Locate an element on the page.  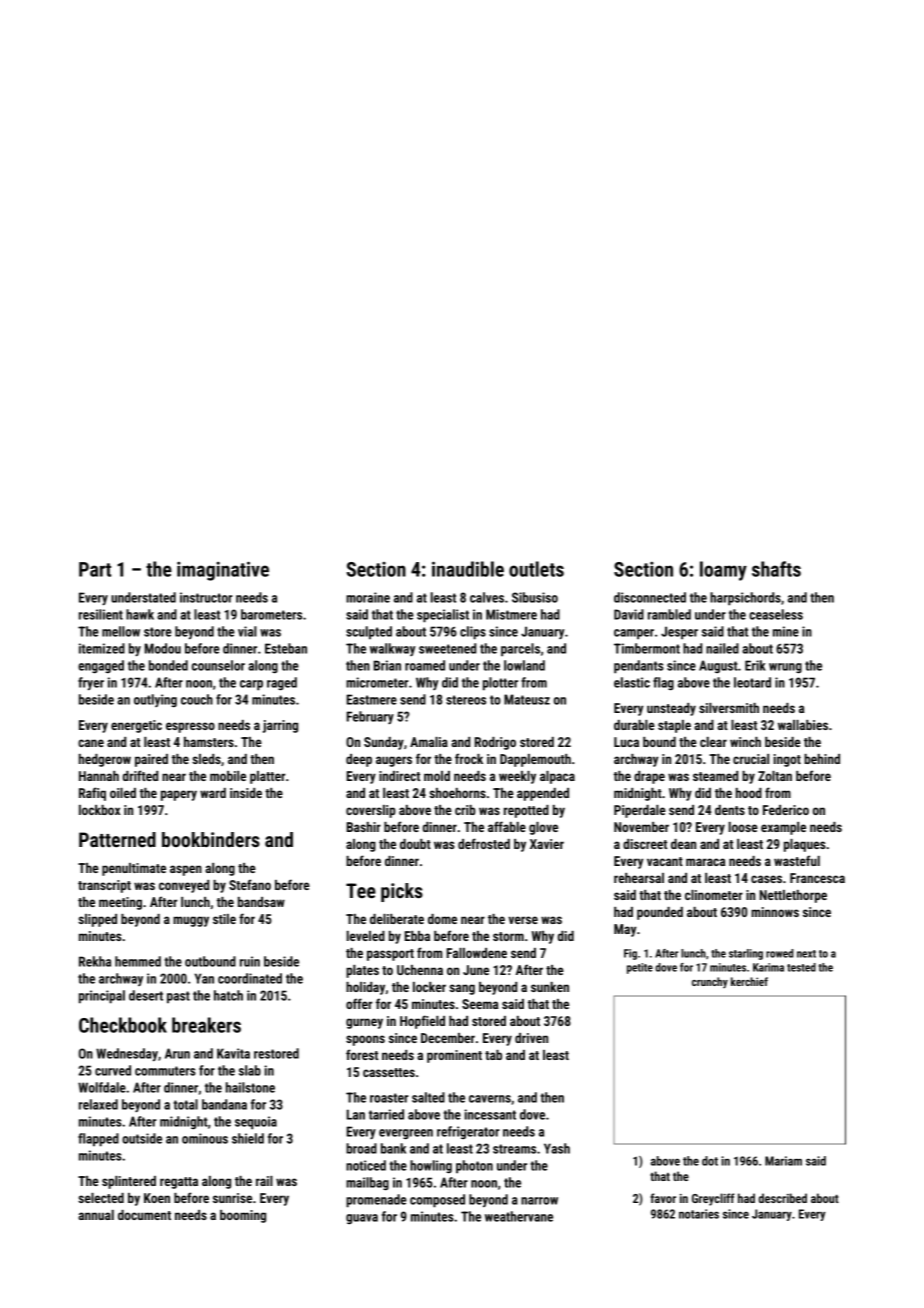
staple is located at coordinates (674, 726).
